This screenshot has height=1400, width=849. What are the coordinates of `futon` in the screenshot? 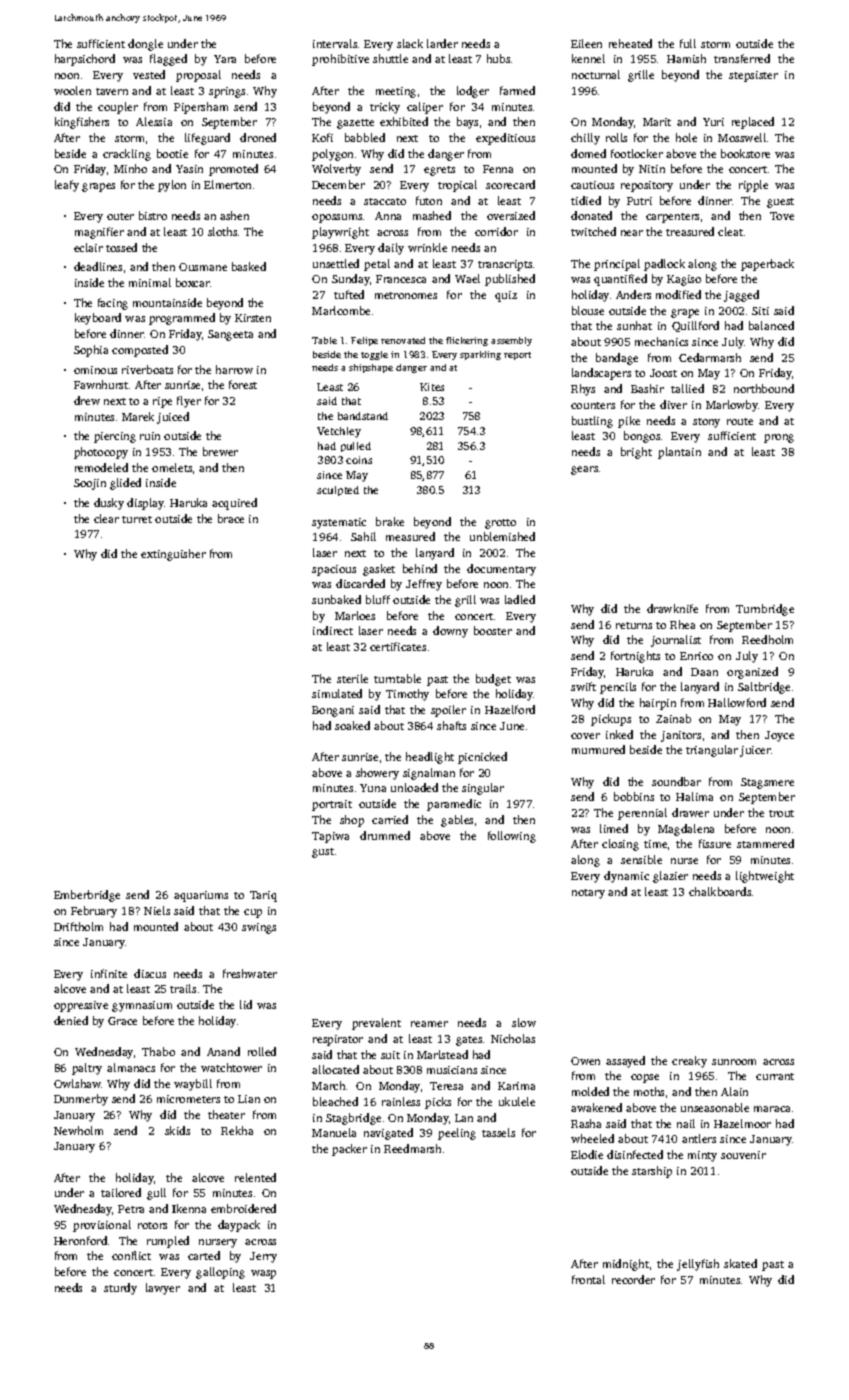 It's located at (429, 200).
